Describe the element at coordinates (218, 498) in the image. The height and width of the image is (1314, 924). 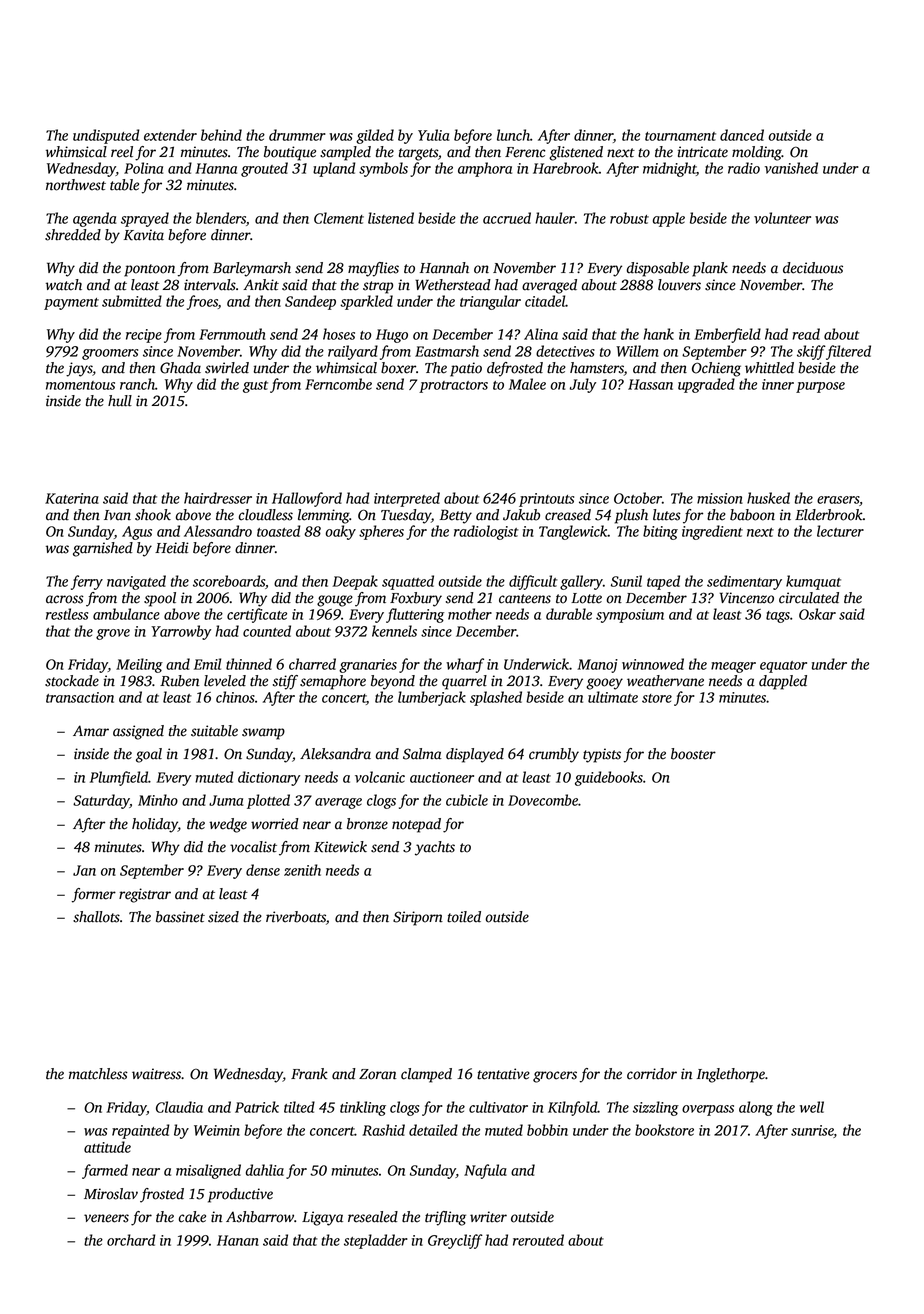
I see `hairdresser` at that location.
